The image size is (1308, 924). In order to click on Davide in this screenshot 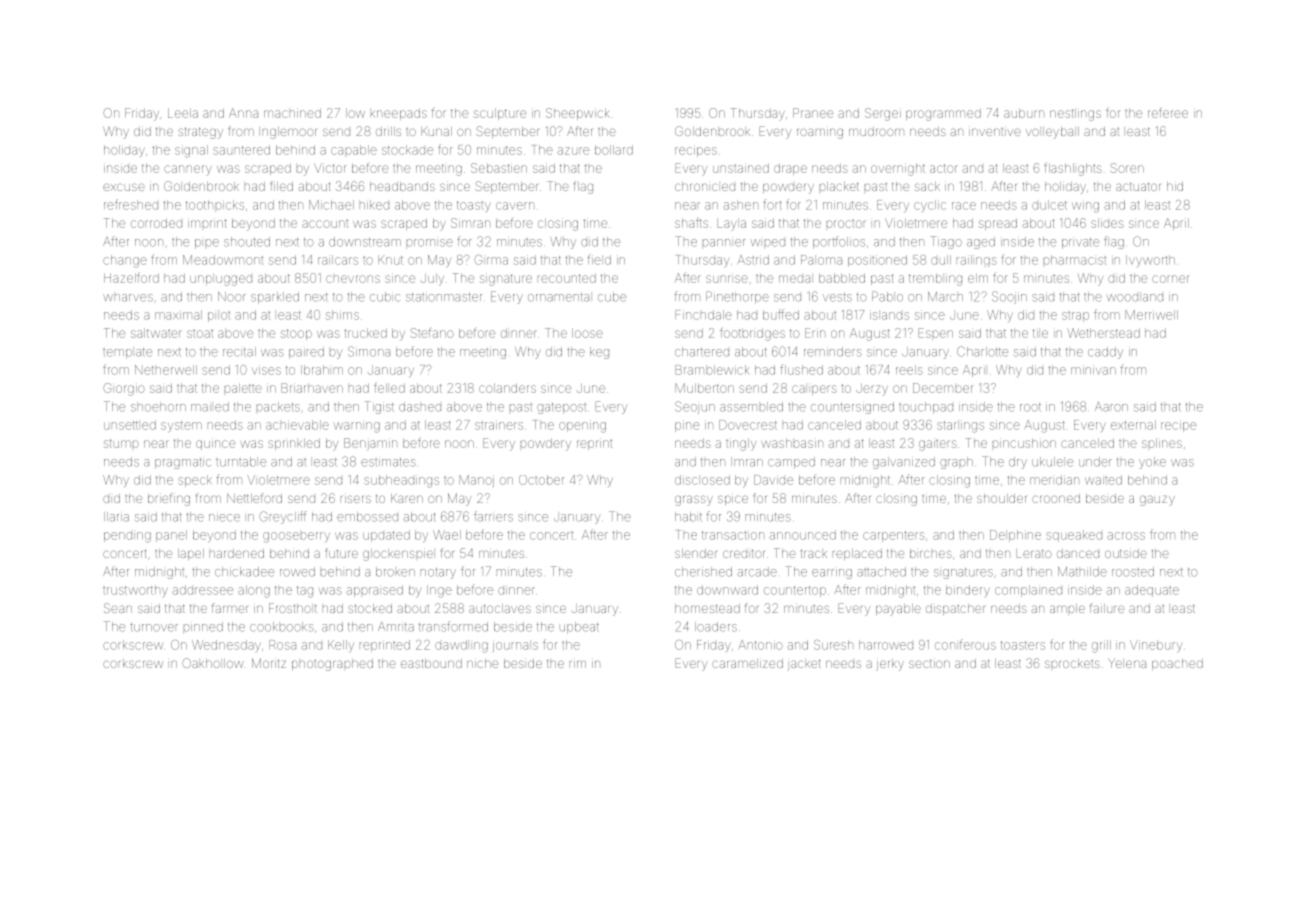, I will do `click(773, 480)`.
